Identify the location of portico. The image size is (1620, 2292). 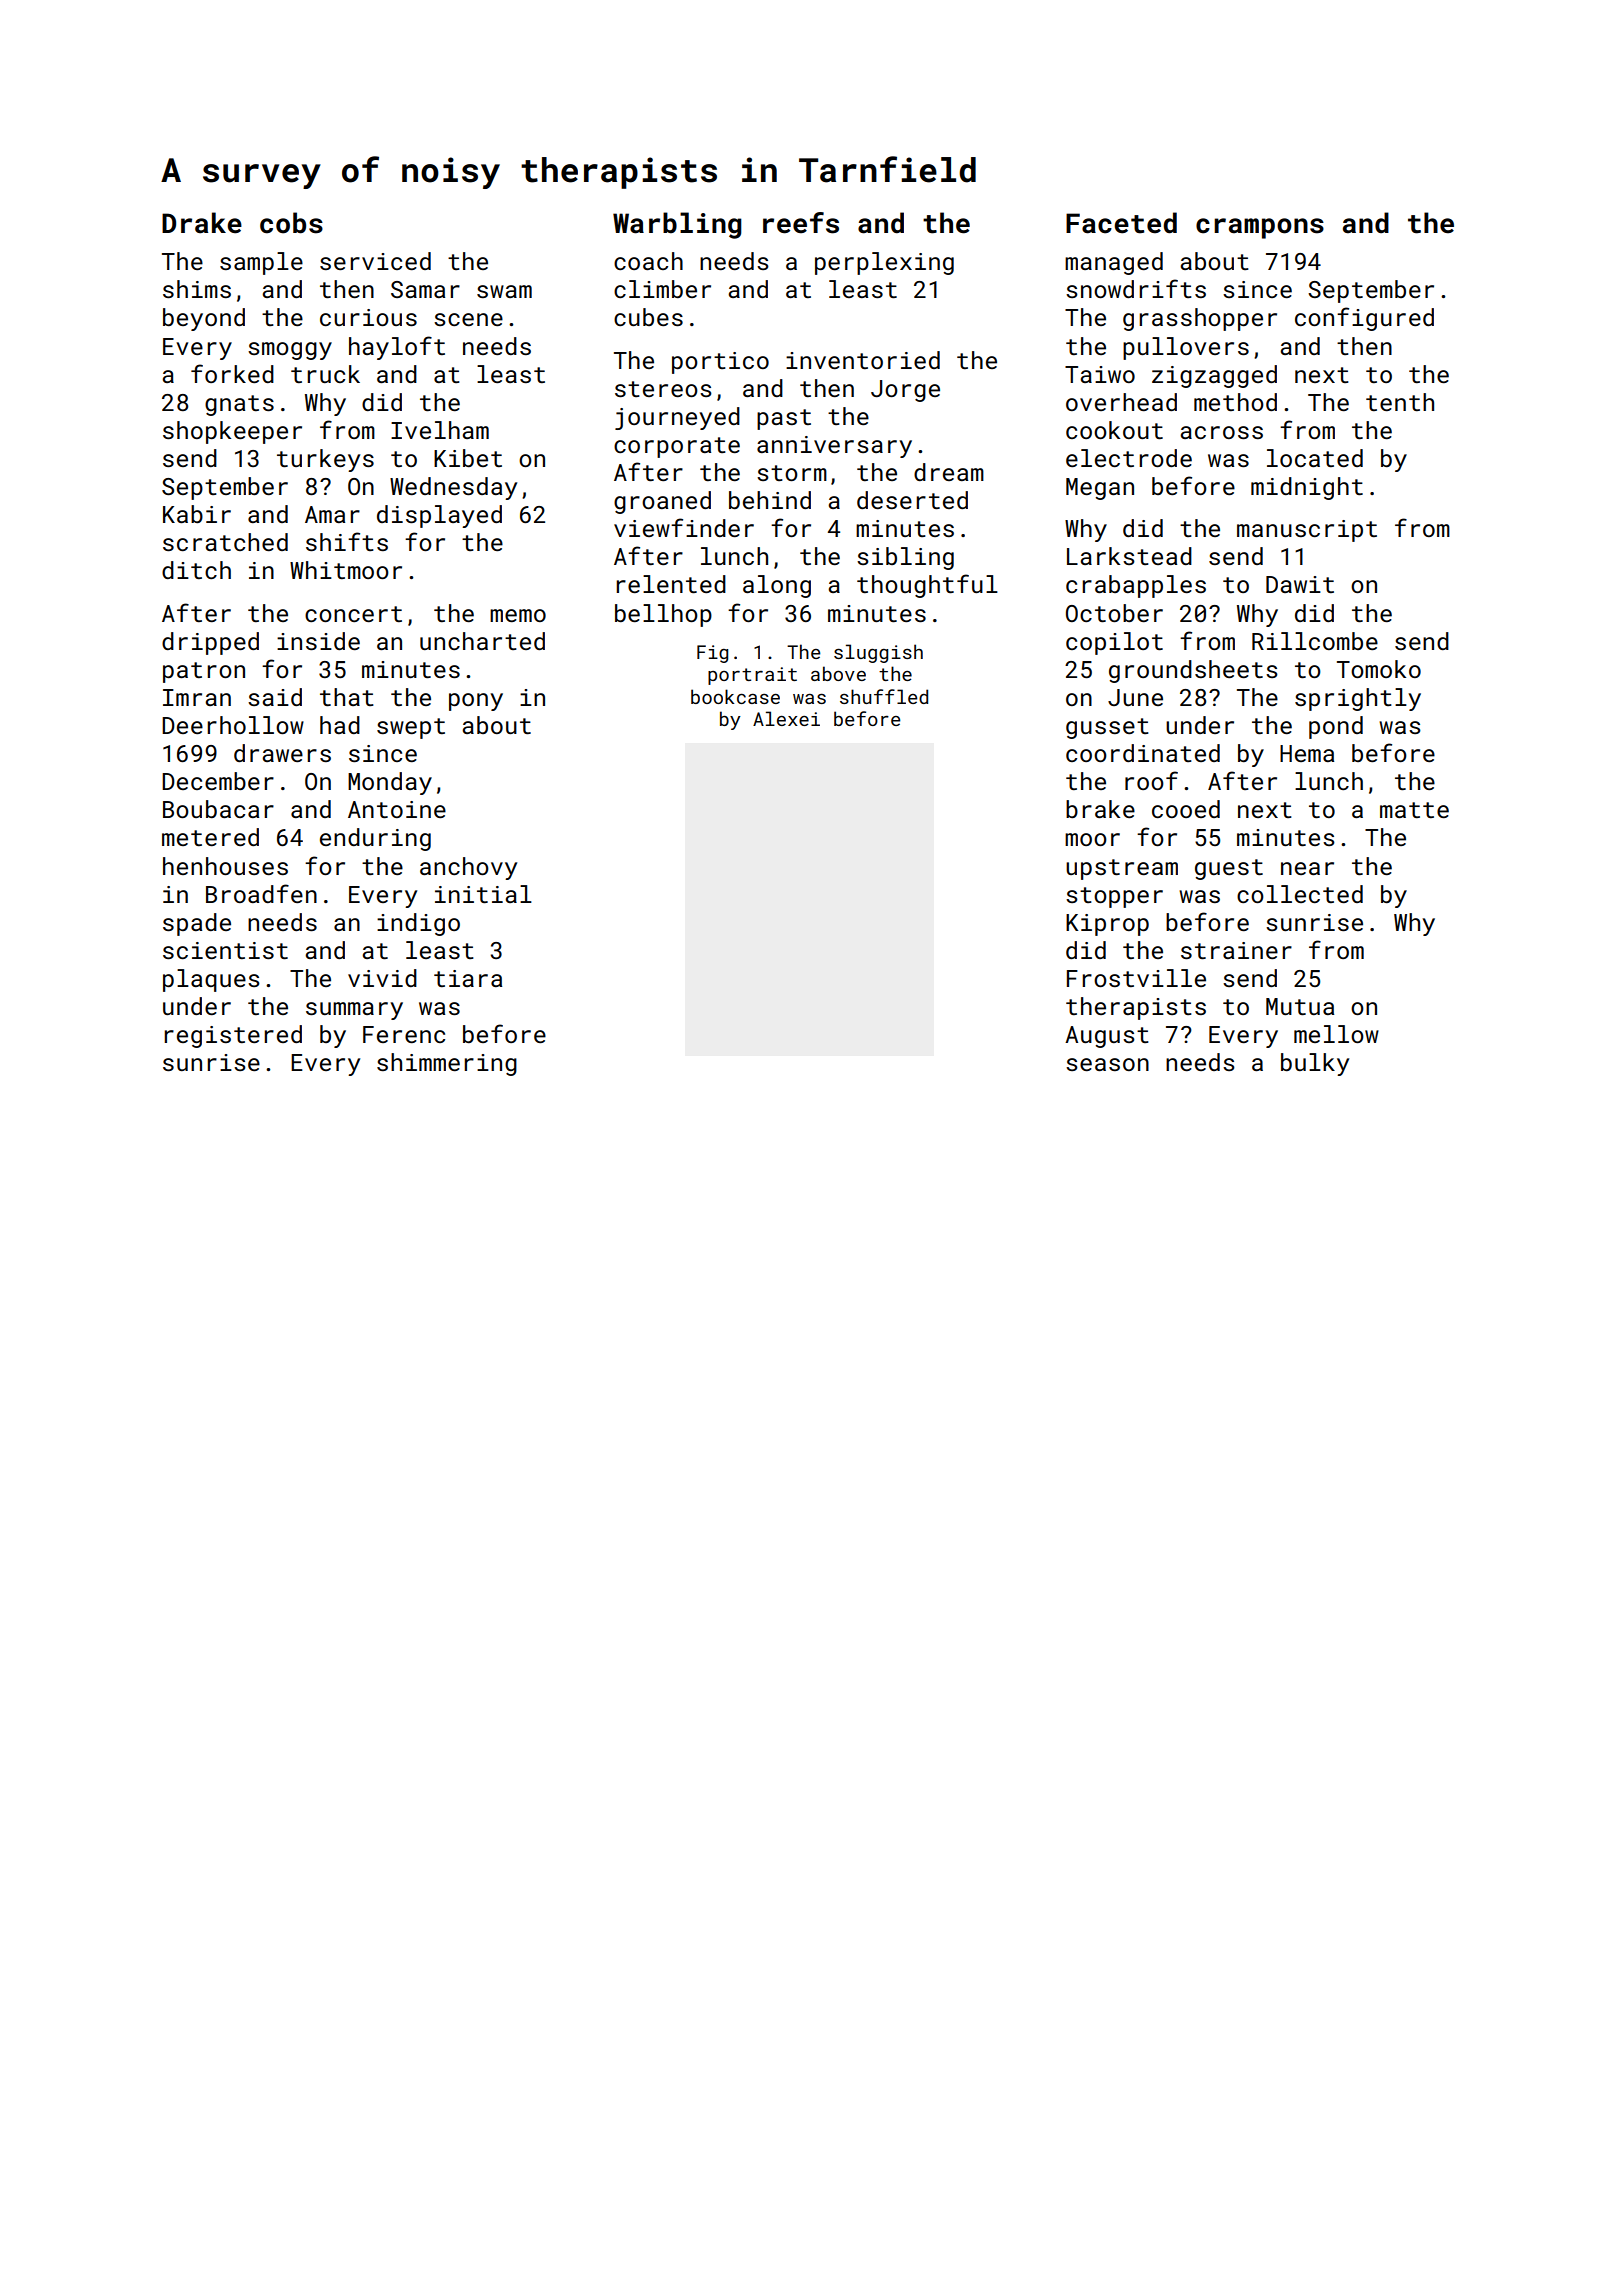
(720, 363).
